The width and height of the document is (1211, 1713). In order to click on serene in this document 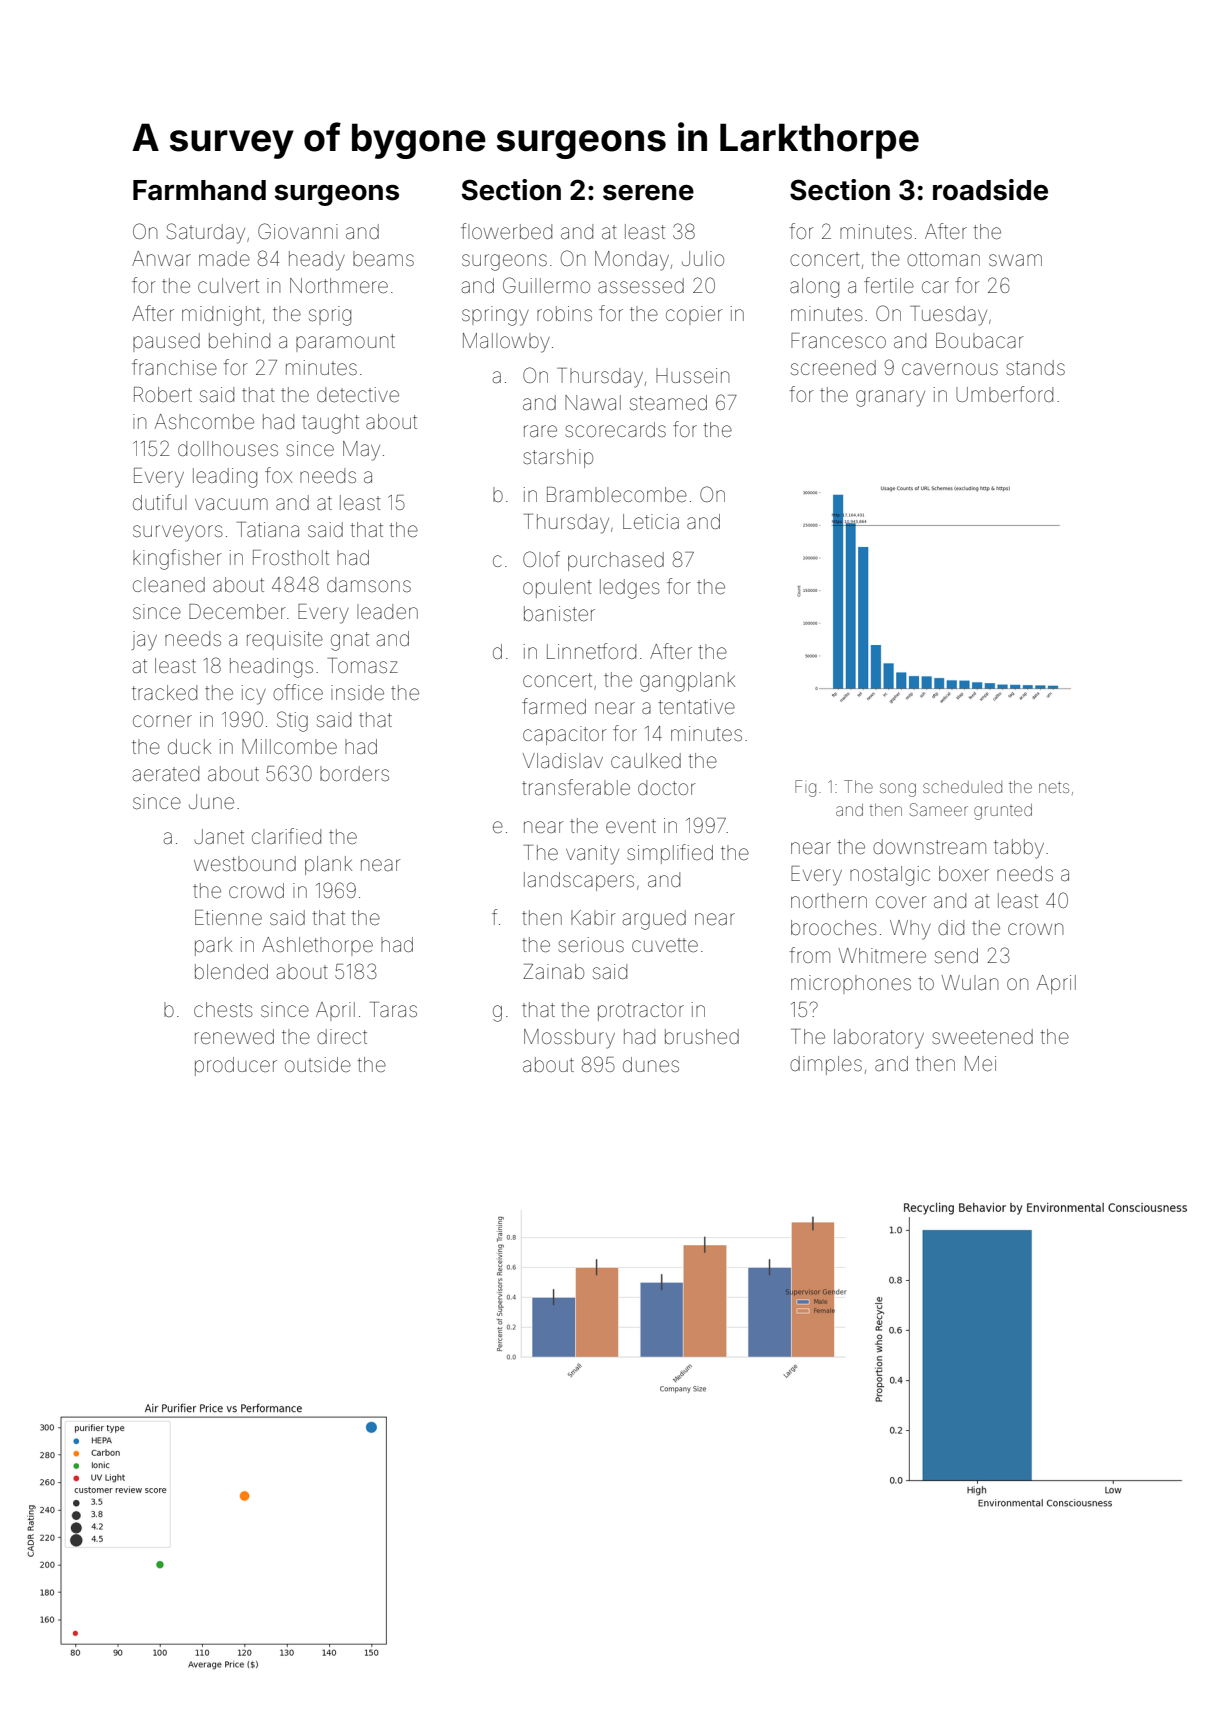, I will do `click(648, 193)`.
